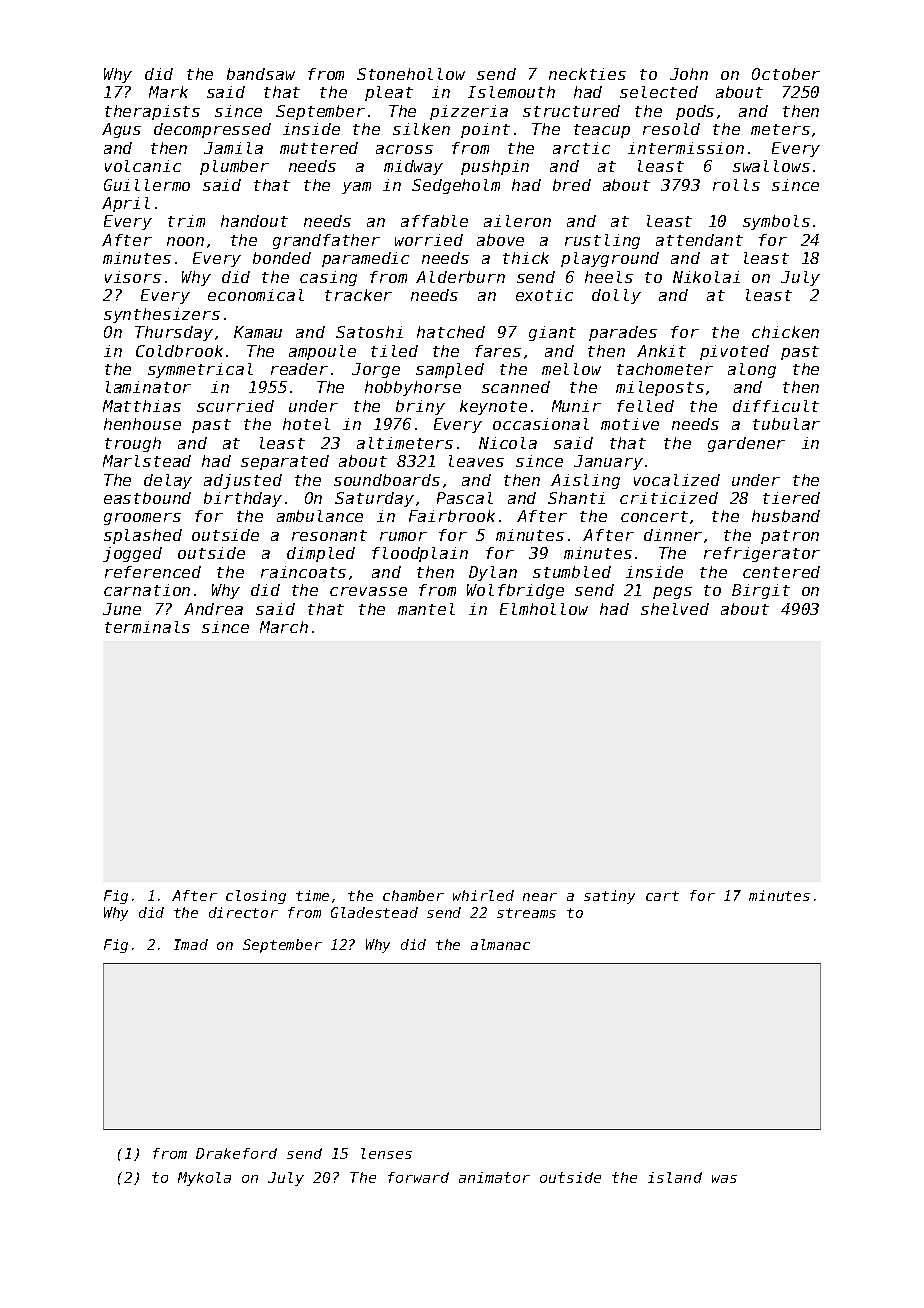  I want to click on pushpin, so click(495, 167).
